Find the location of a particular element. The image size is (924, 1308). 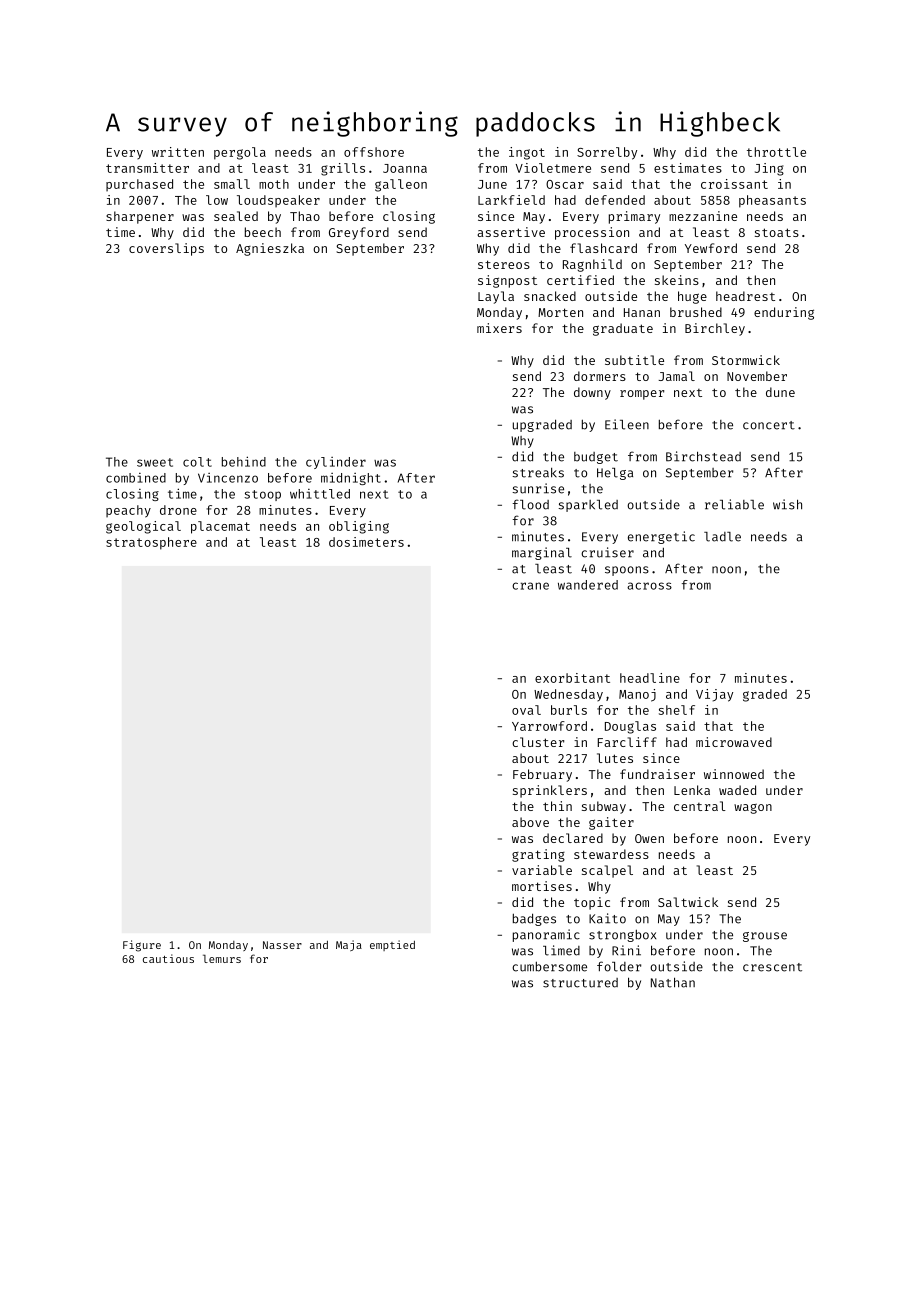

Figure is located at coordinates (142, 946).
